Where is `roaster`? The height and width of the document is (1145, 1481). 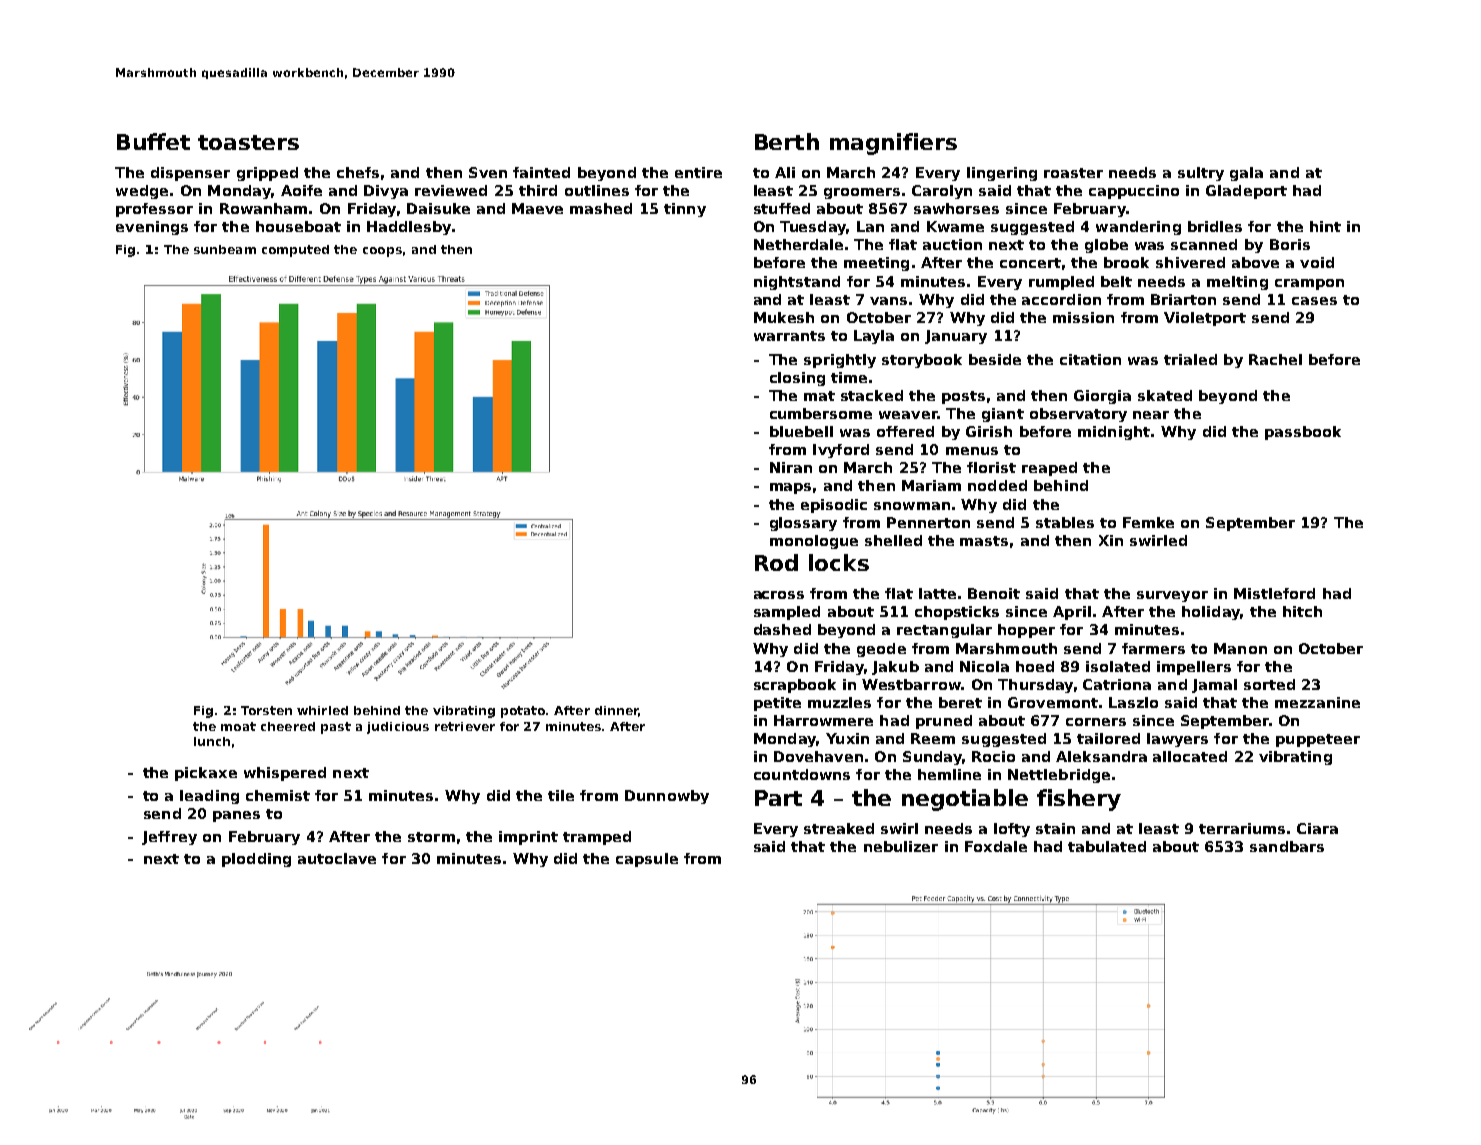 roaster is located at coordinates (1073, 173).
